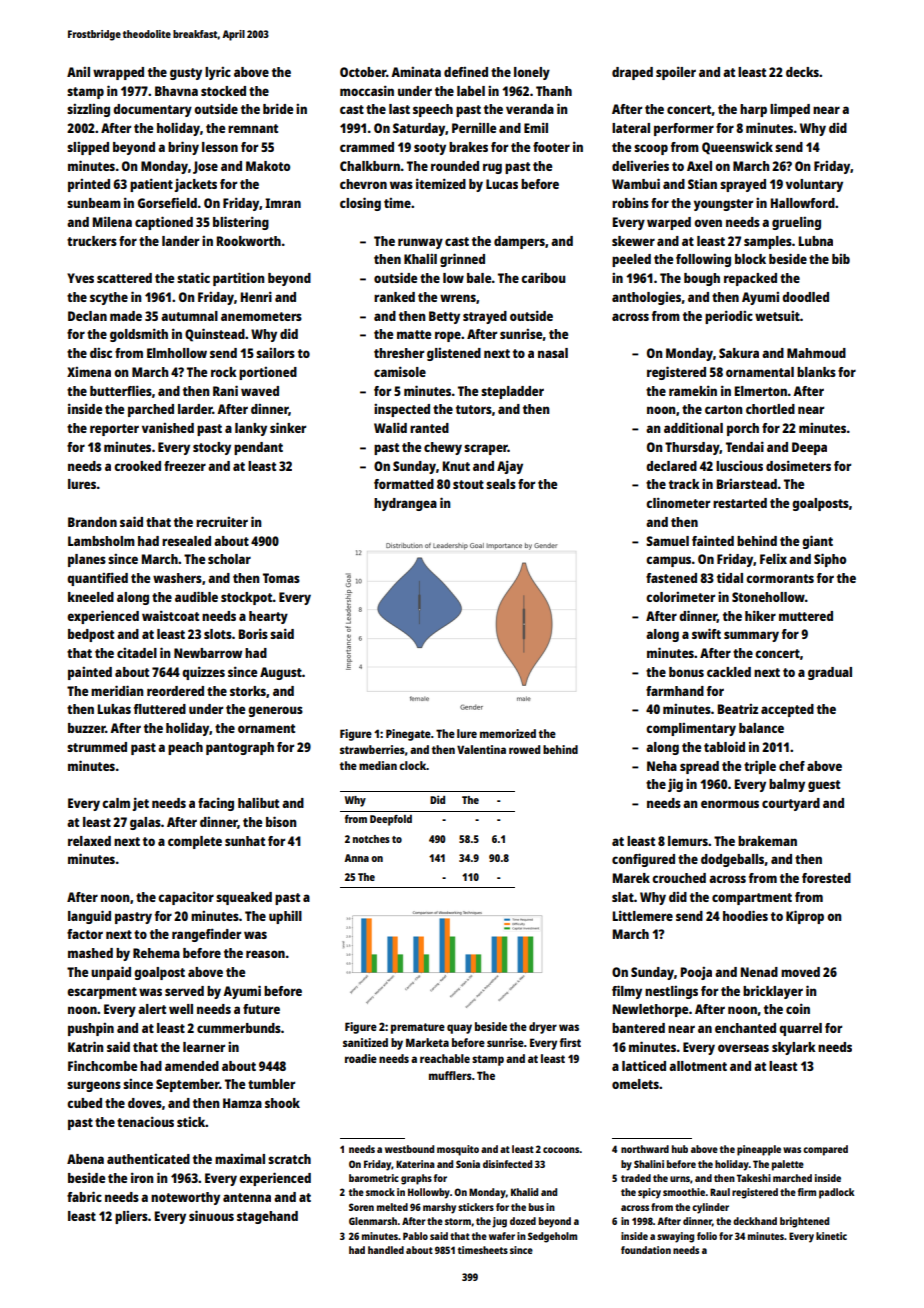 This page has height=1308, width=924. I want to click on nestlings, so click(671, 992).
